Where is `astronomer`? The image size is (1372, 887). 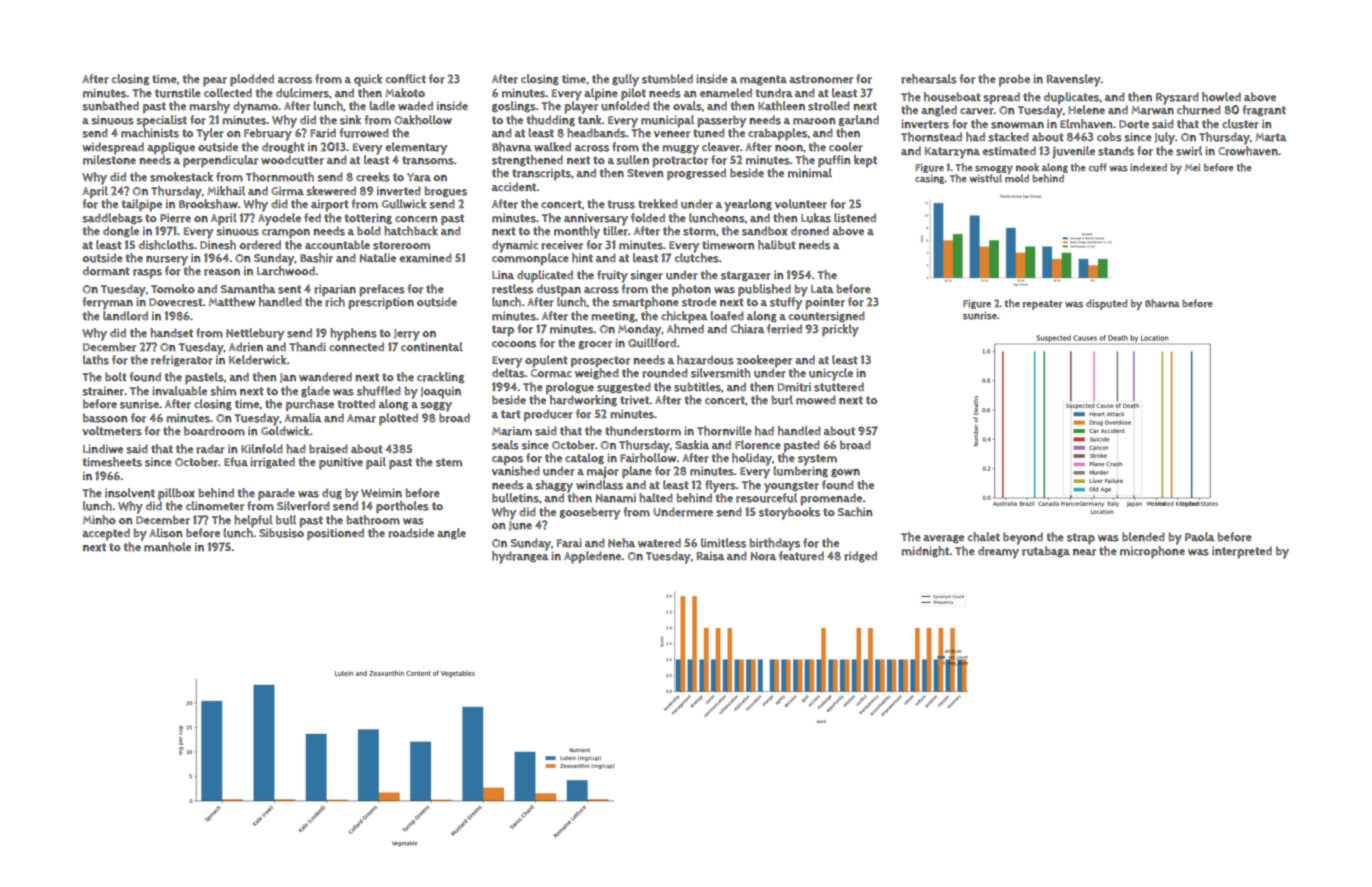 astronomer is located at coordinates (821, 79).
